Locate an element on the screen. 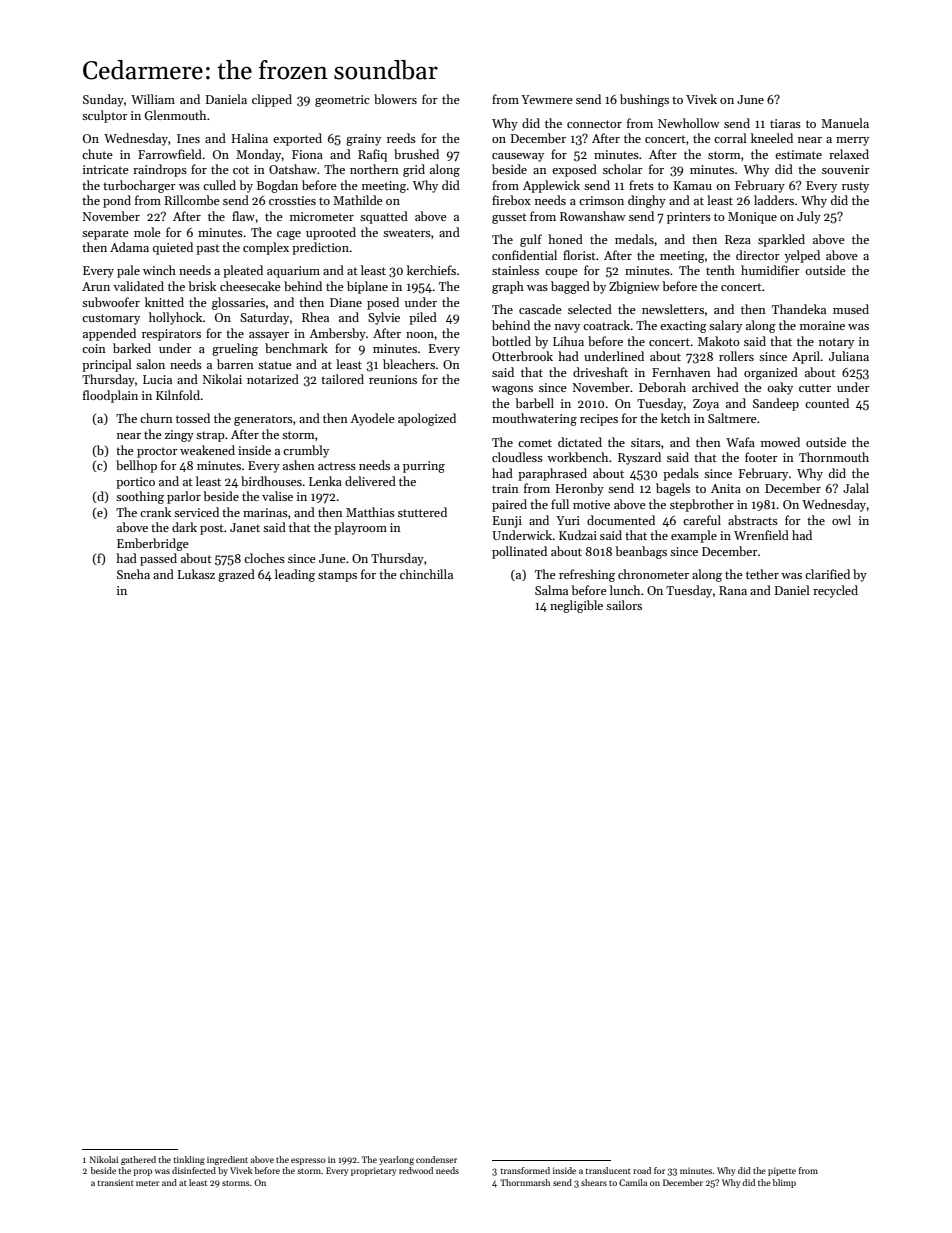  bushings is located at coordinates (644, 100).
